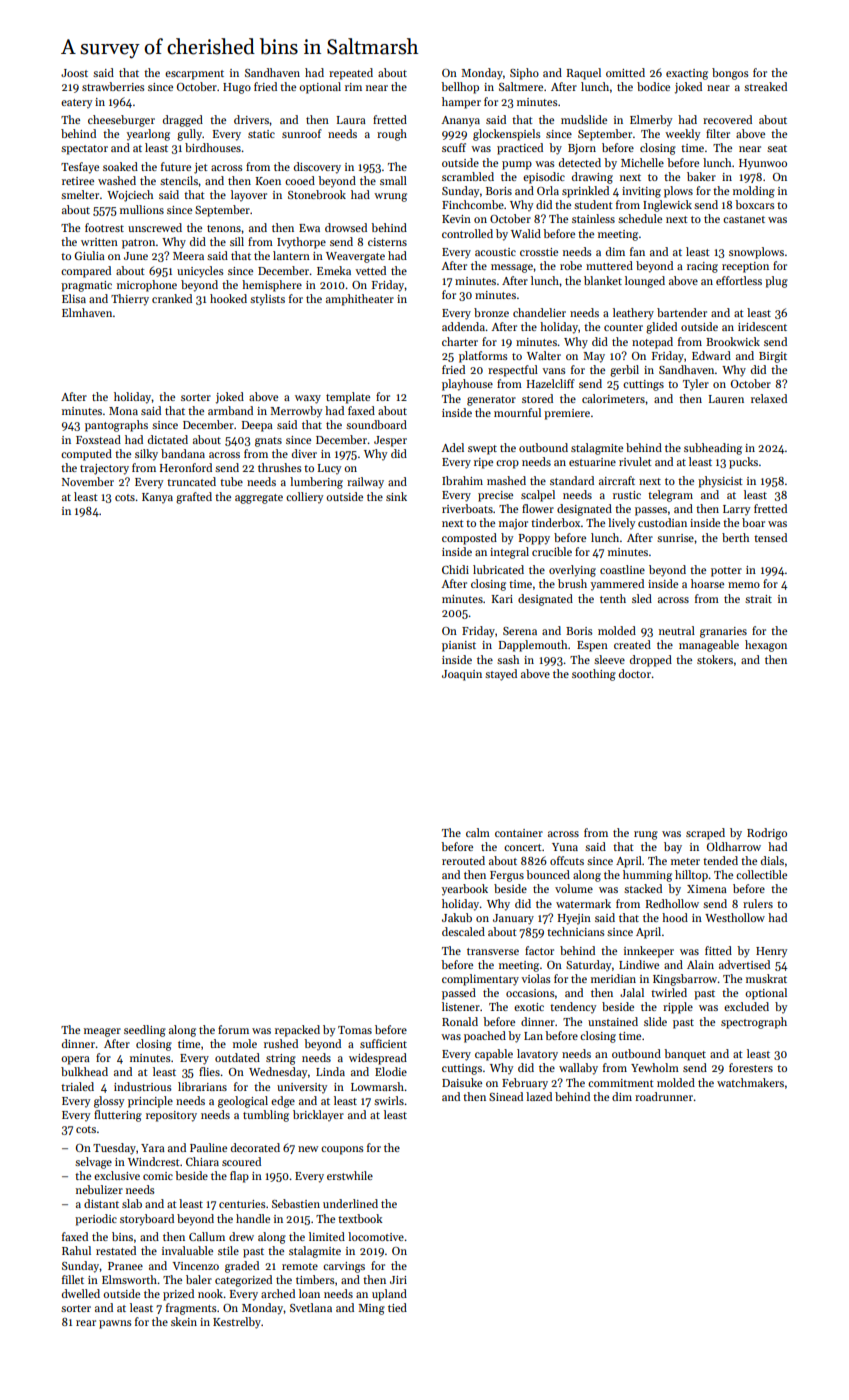  What do you see at coordinates (88, 481) in the screenshot?
I see `November` at bounding box center [88, 481].
